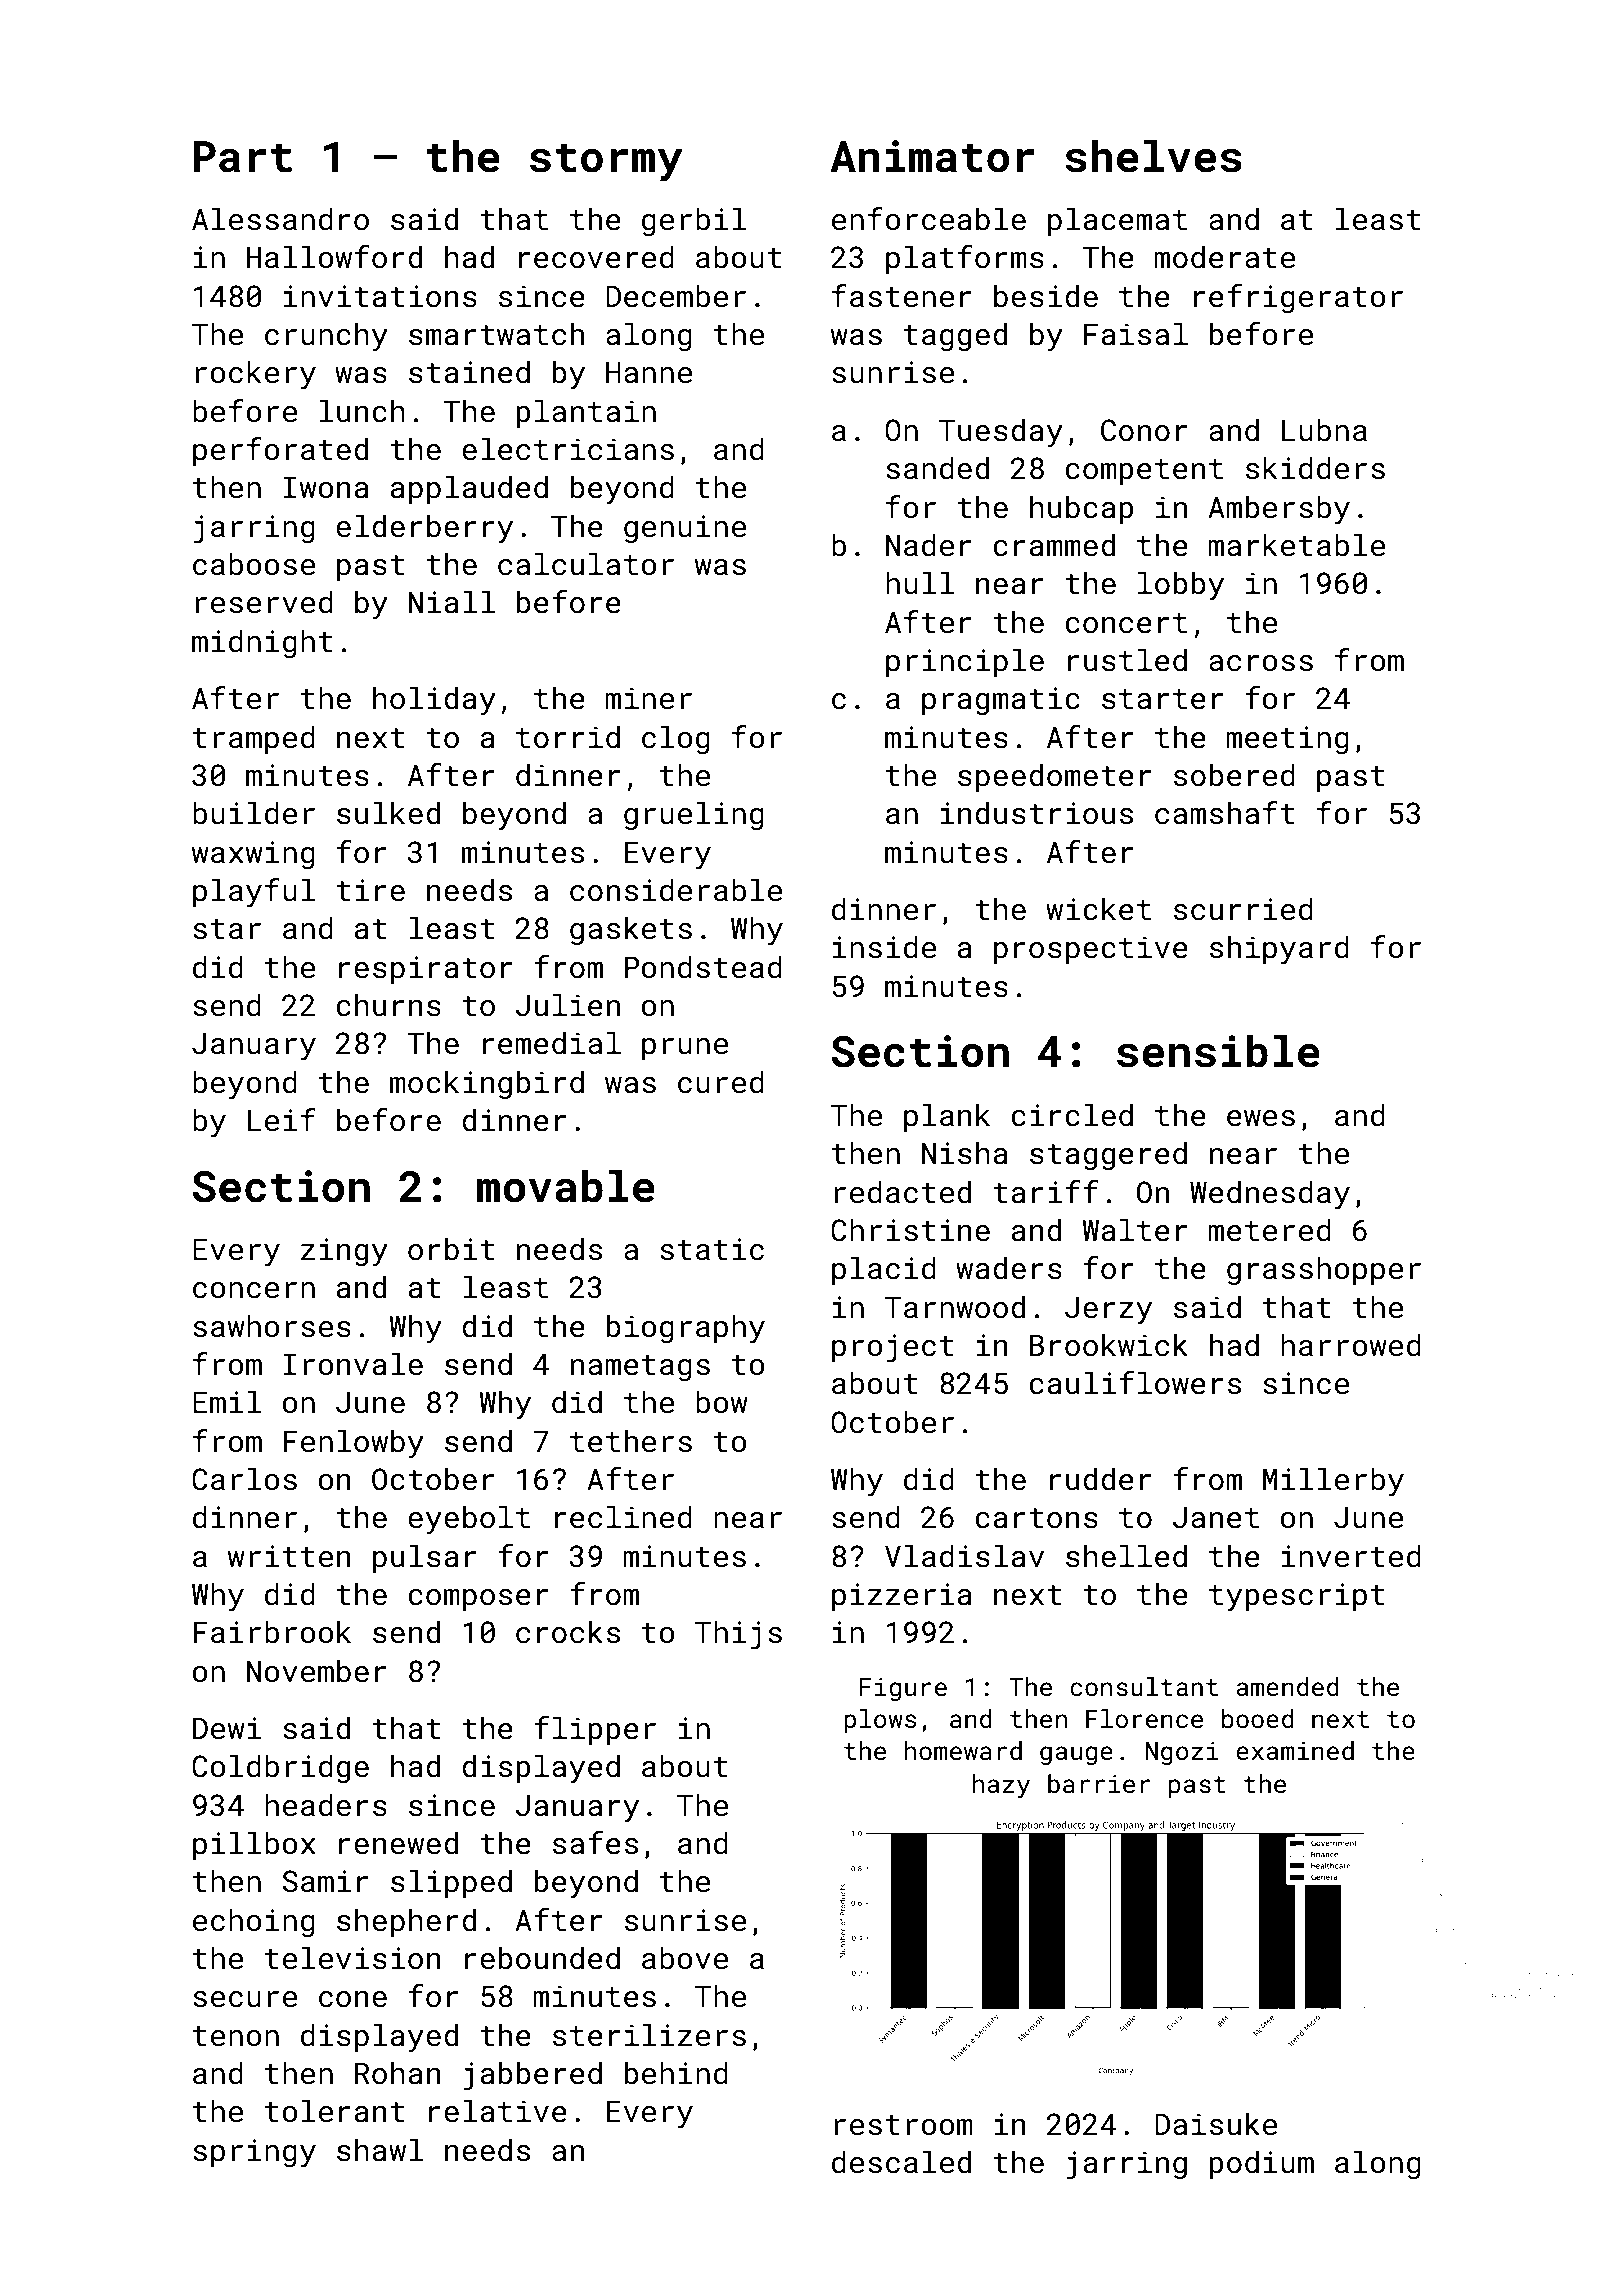 Image resolution: width=1620 pixels, height=2292 pixels. Describe the element at coordinates (245, 1999) in the screenshot. I see `secure` at that location.
